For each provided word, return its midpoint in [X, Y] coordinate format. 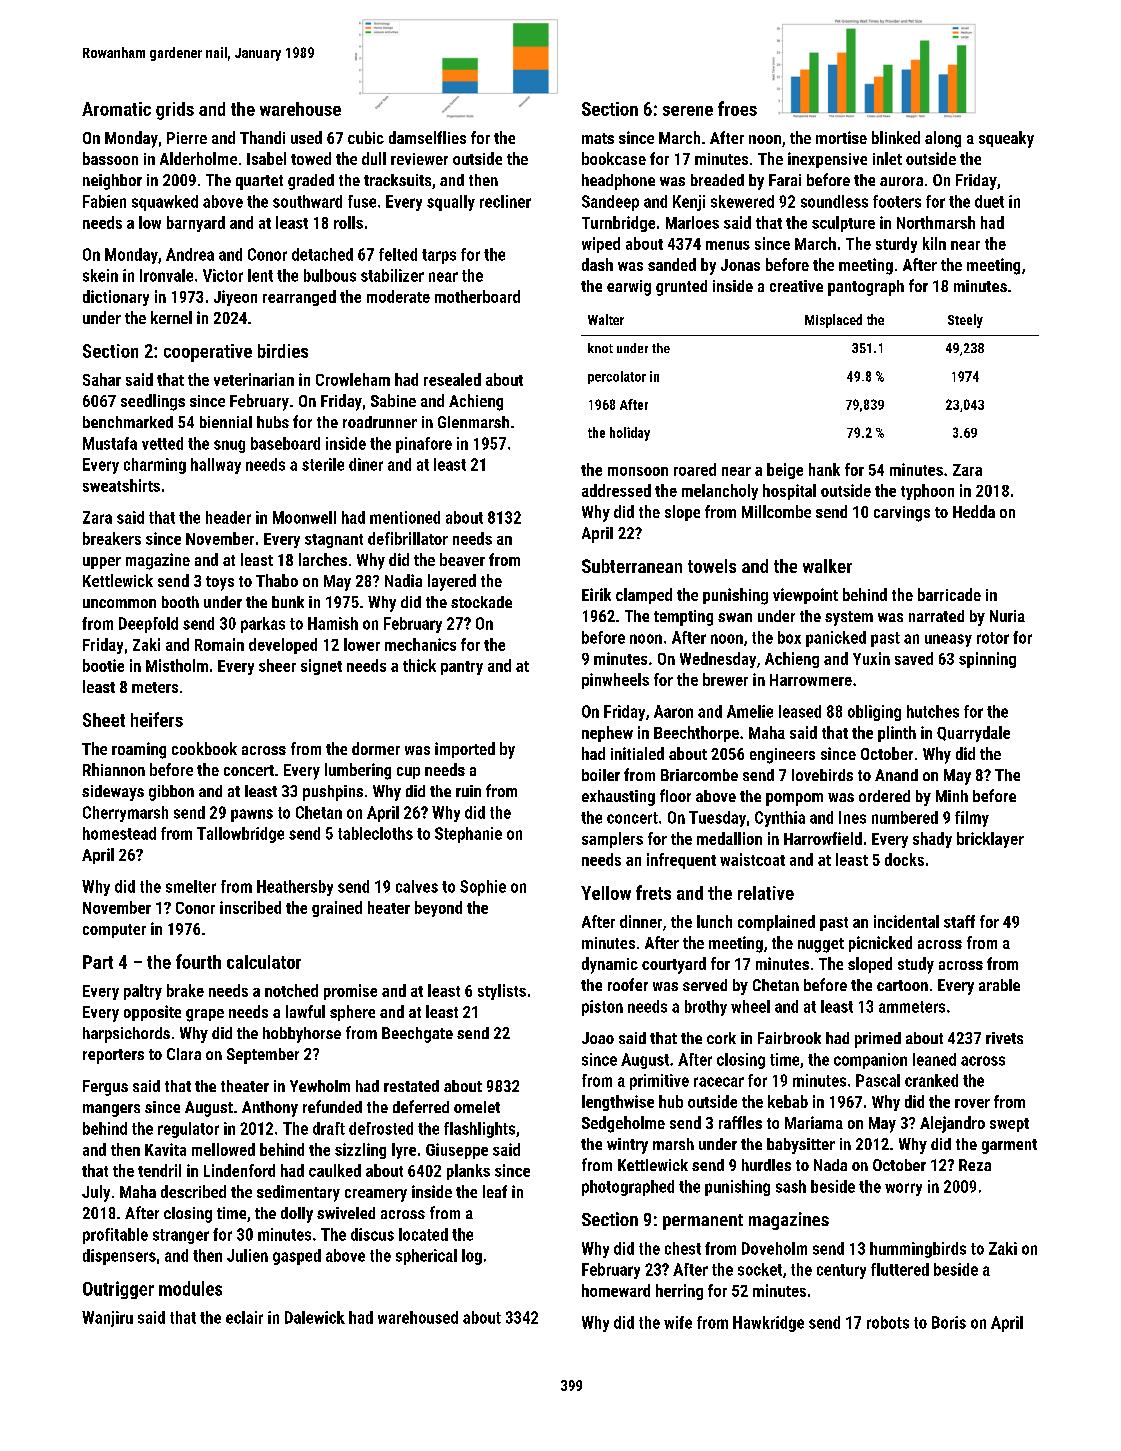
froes [737, 108]
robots [888, 1322]
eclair [244, 1317]
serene [688, 111]
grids [175, 111]
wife [678, 1322]
